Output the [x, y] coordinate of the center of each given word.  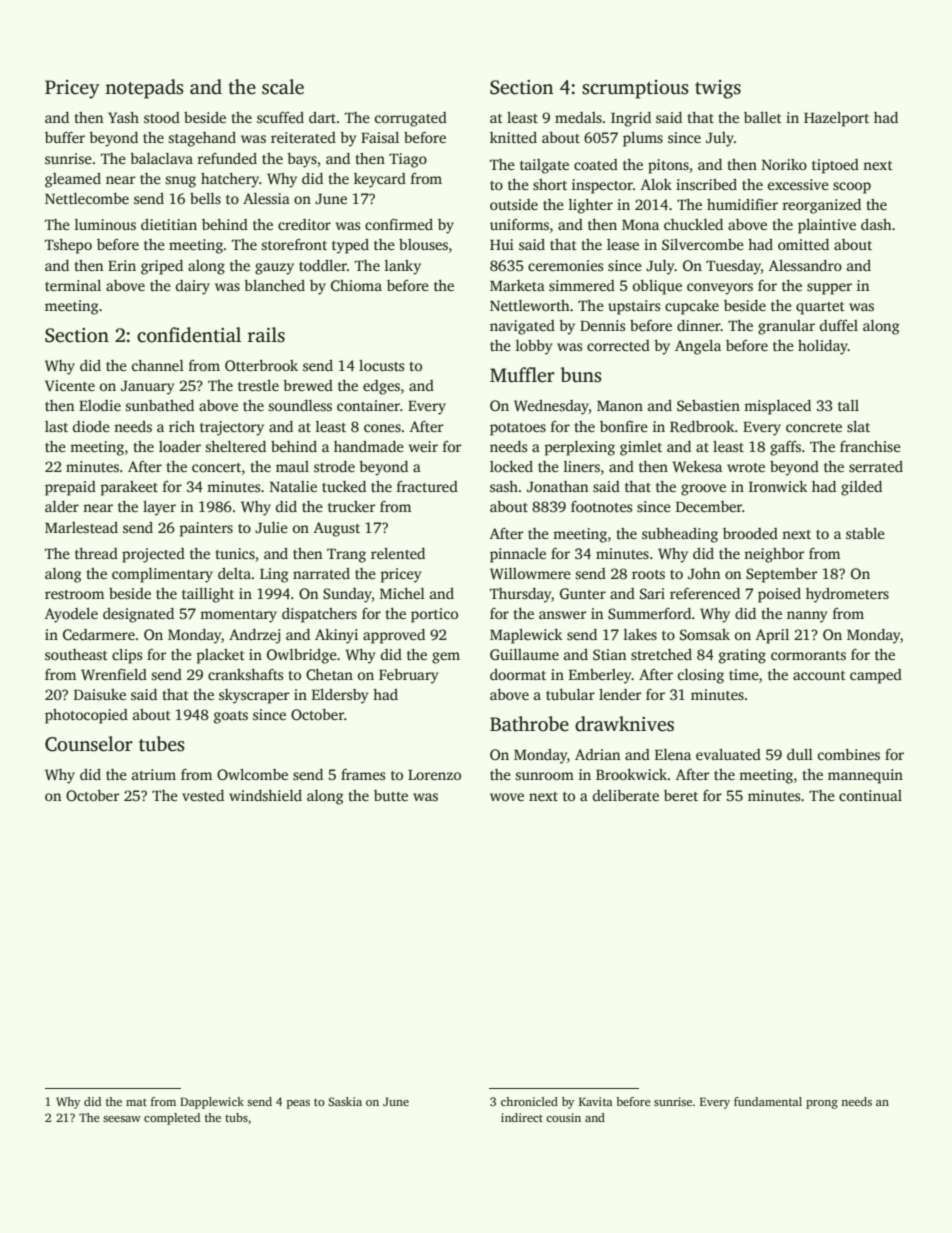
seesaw [122, 1119]
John [704, 573]
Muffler [522, 375]
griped [162, 267]
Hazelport [836, 119]
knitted [513, 137]
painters [206, 529]
